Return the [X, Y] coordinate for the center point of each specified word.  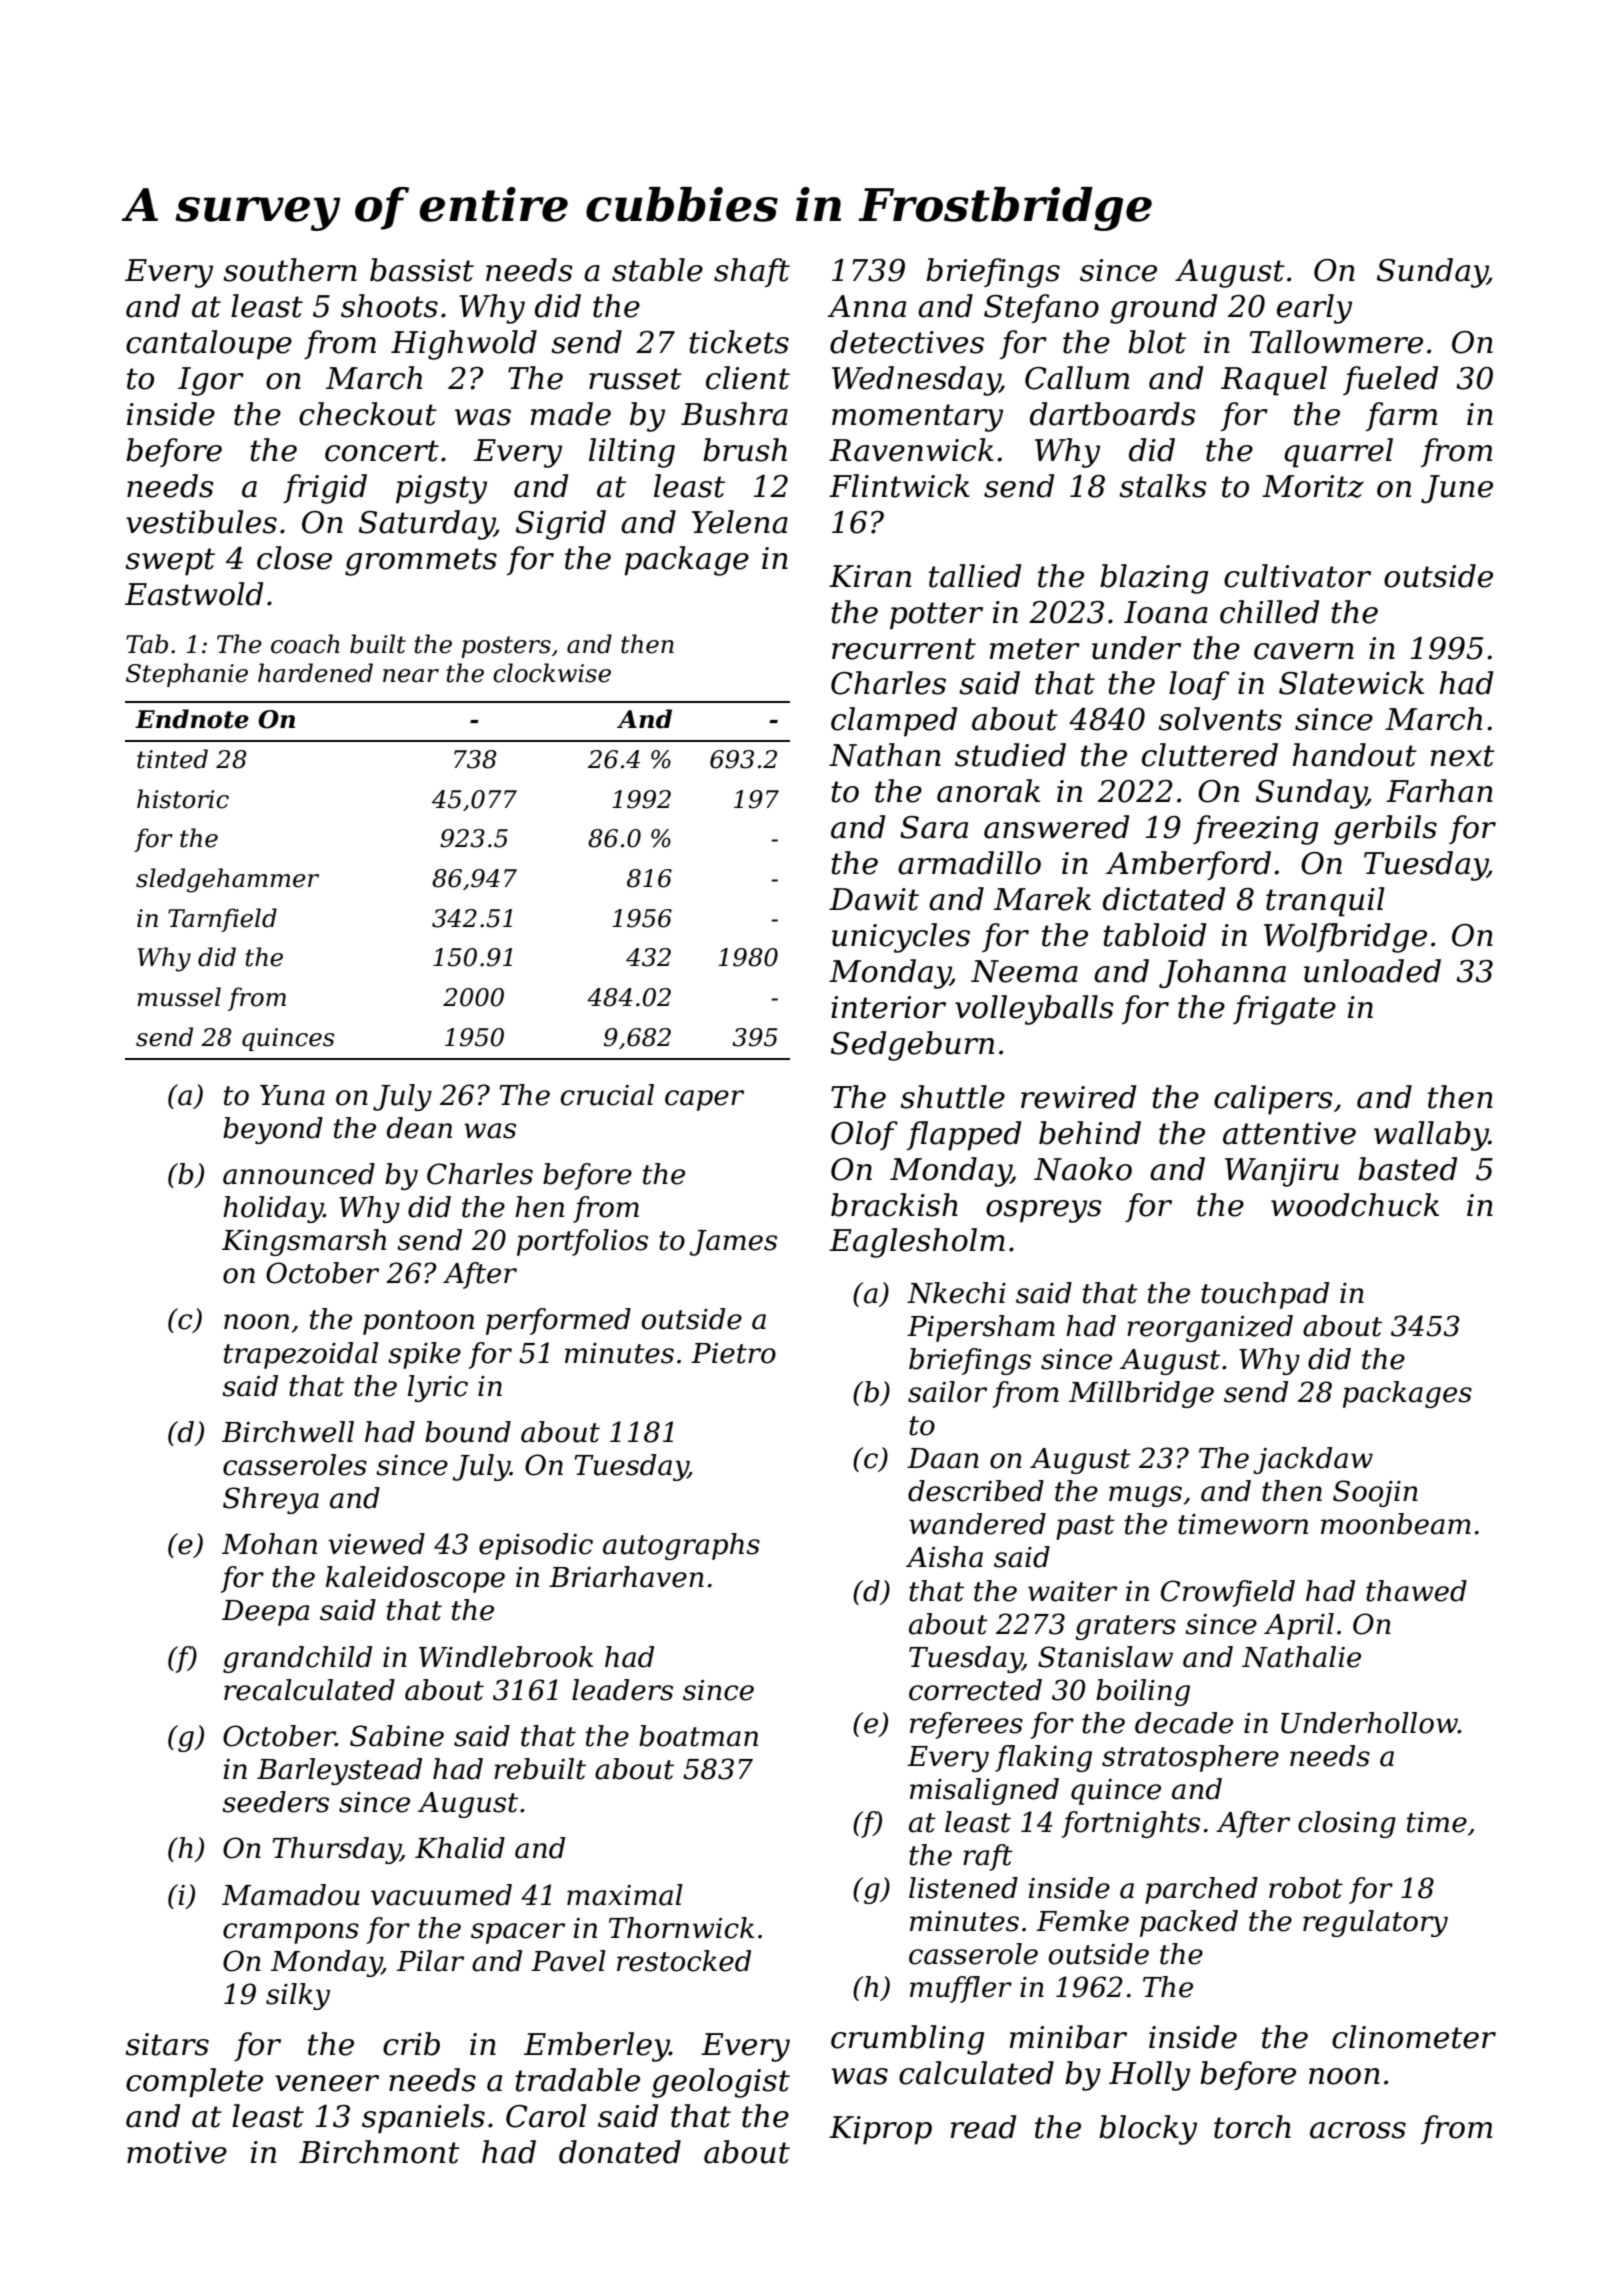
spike [424, 1355]
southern [290, 270]
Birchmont [379, 2152]
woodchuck [1355, 1205]
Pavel [568, 1961]
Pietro [733, 1353]
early [1314, 309]
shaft [752, 272]
